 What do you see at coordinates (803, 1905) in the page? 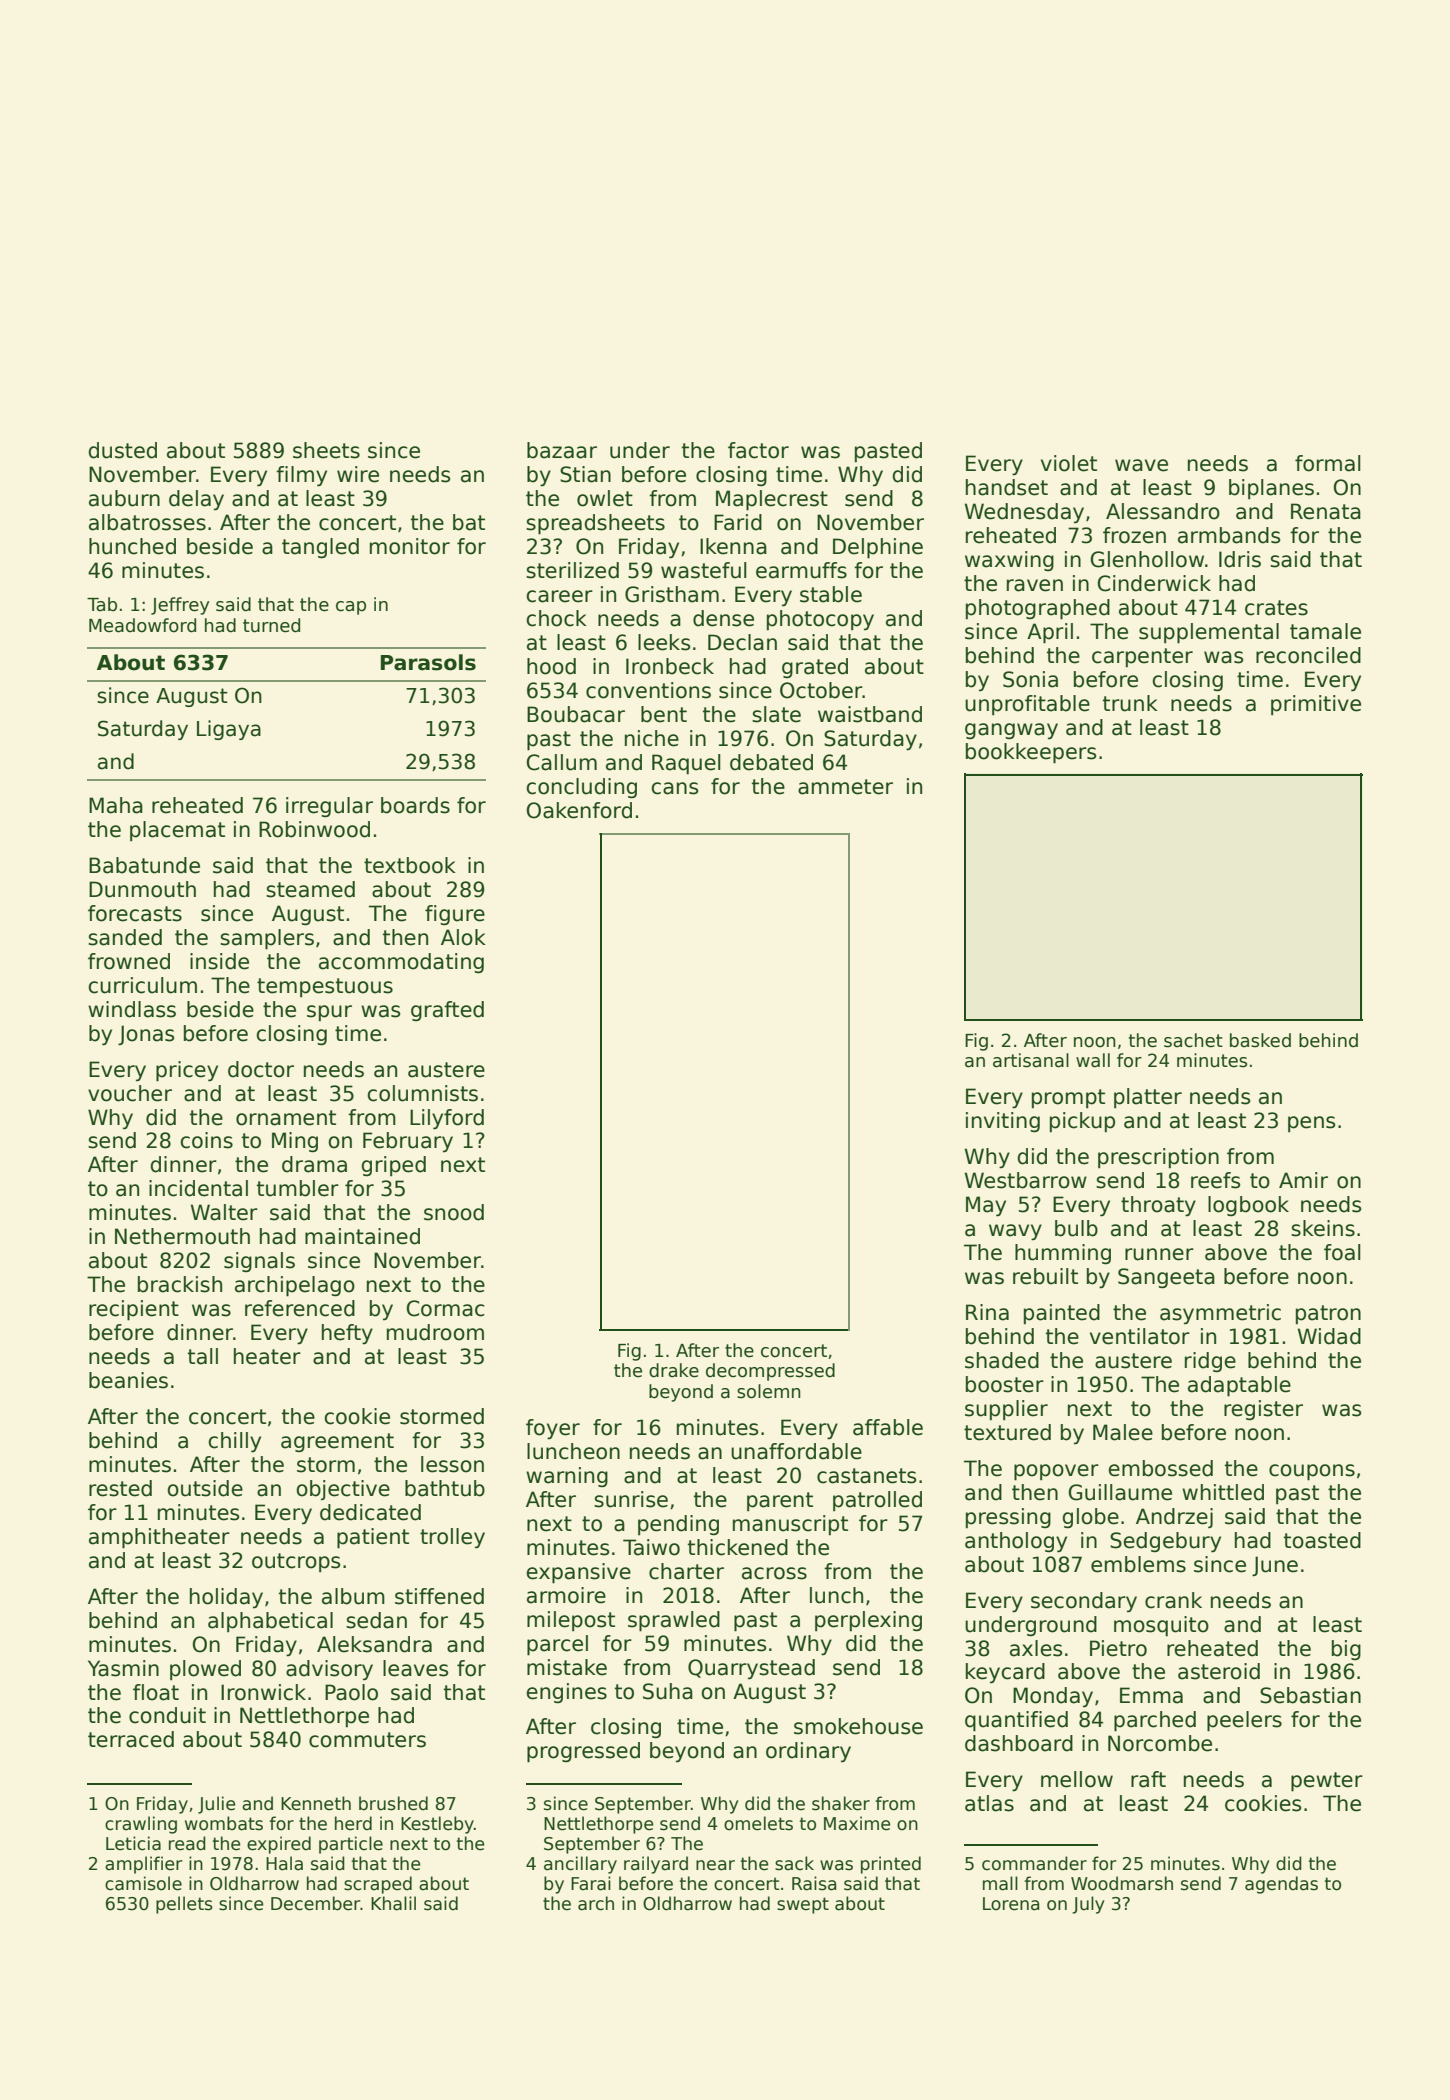
I see `swept` at bounding box center [803, 1905].
